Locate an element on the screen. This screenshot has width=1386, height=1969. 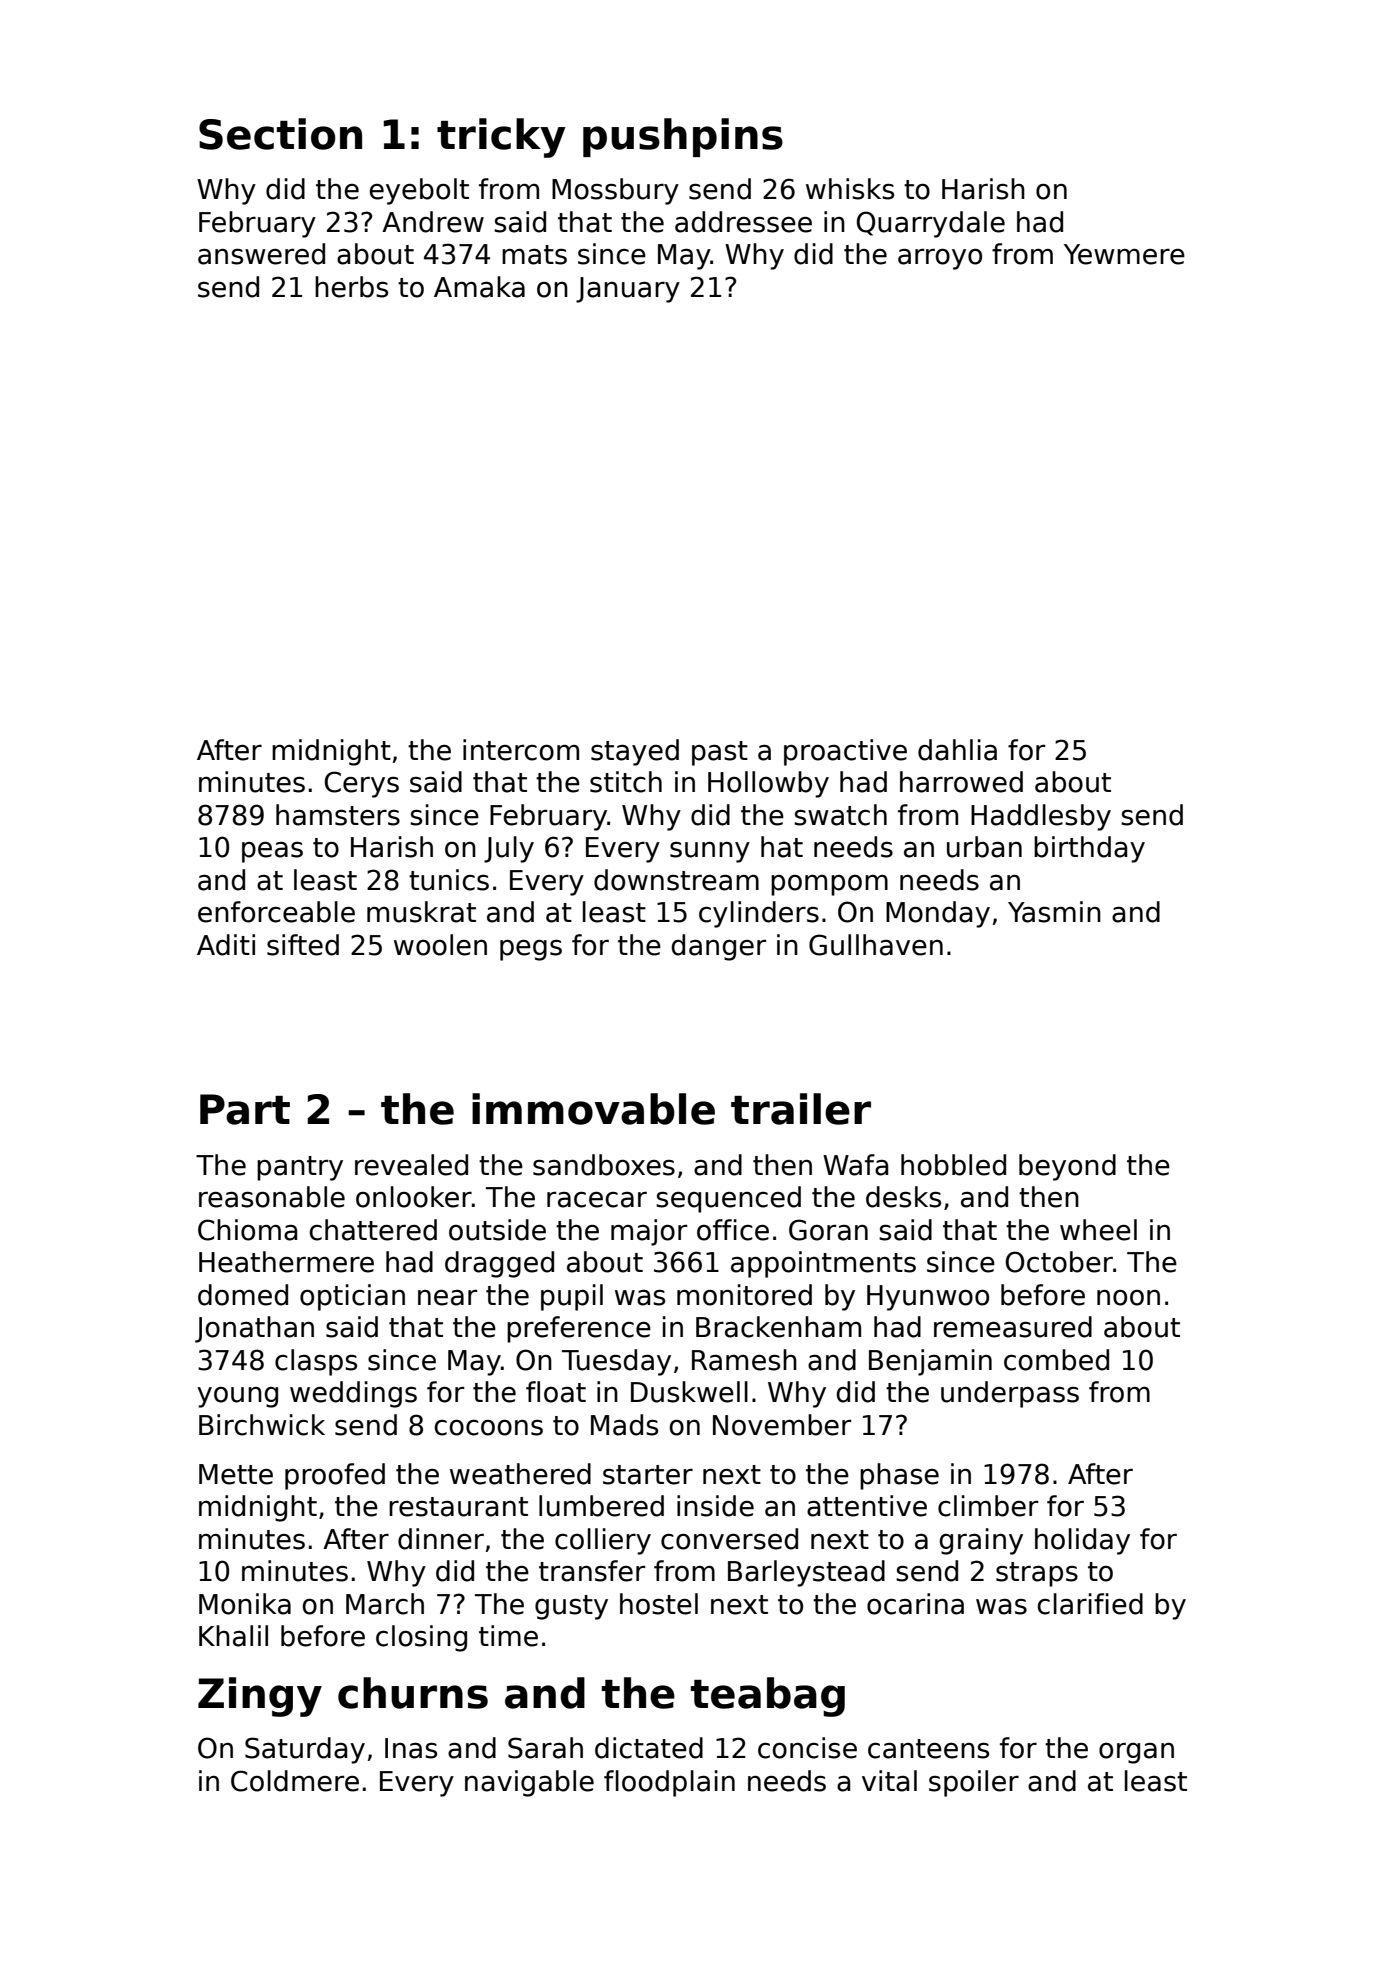
Yewmere is located at coordinates (1124, 254).
